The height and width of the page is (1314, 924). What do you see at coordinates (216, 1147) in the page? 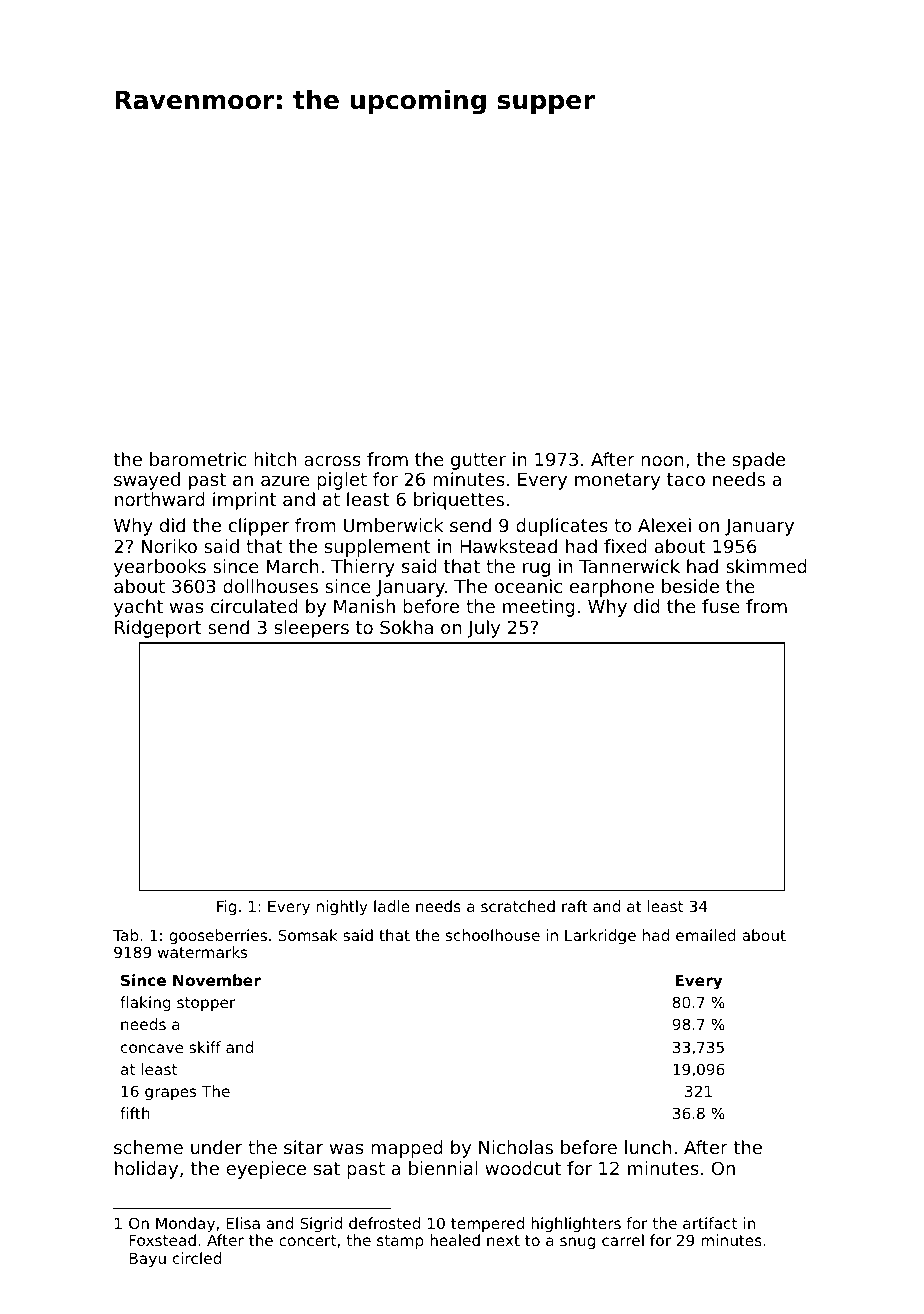
I see `under` at bounding box center [216, 1147].
